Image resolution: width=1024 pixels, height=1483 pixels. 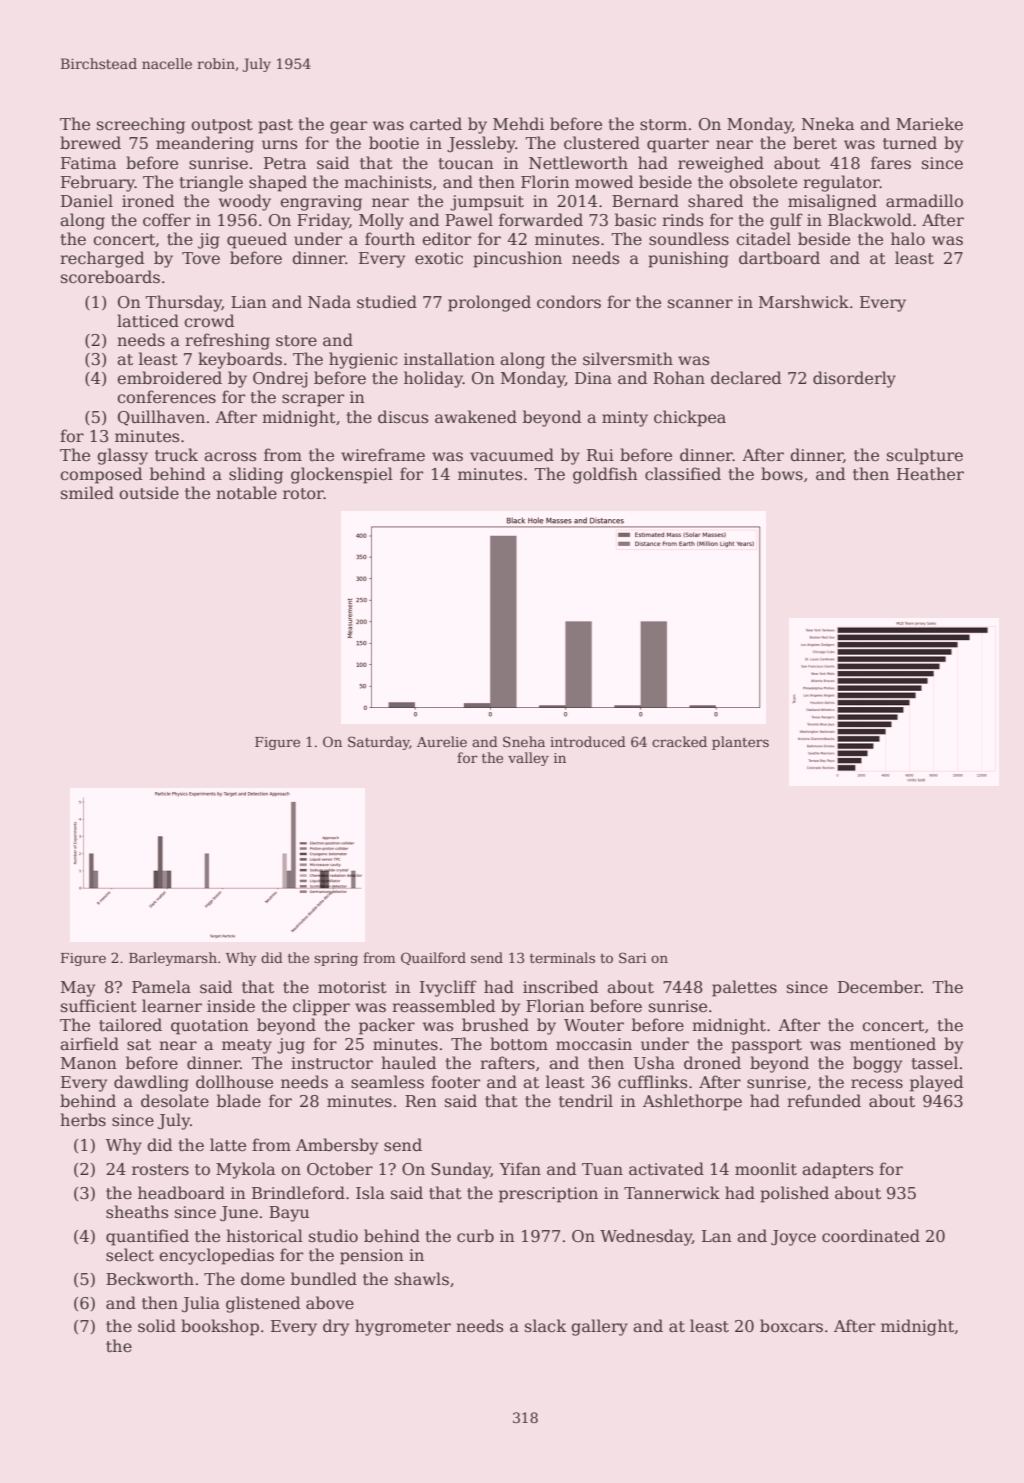 I want to click on Yifan, so click(x=520, y=1168).
